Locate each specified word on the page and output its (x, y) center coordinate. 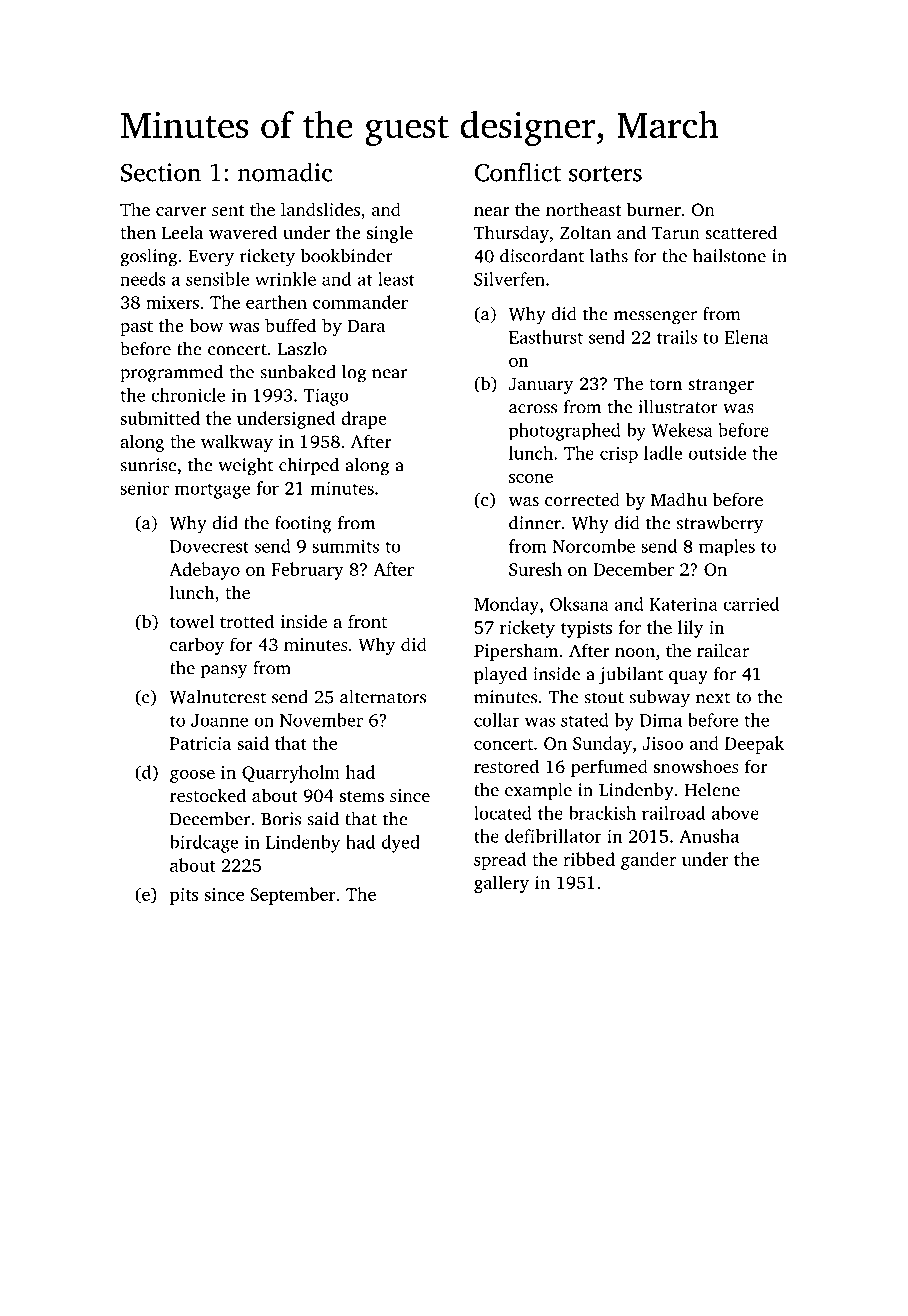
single (390, 234)
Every (211, 258)
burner (654, 209)
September (293, 896)
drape (364, 420)
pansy (224, 672)
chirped (309, 466)
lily (690, 629)
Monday (506, 606)
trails (677, 337)
